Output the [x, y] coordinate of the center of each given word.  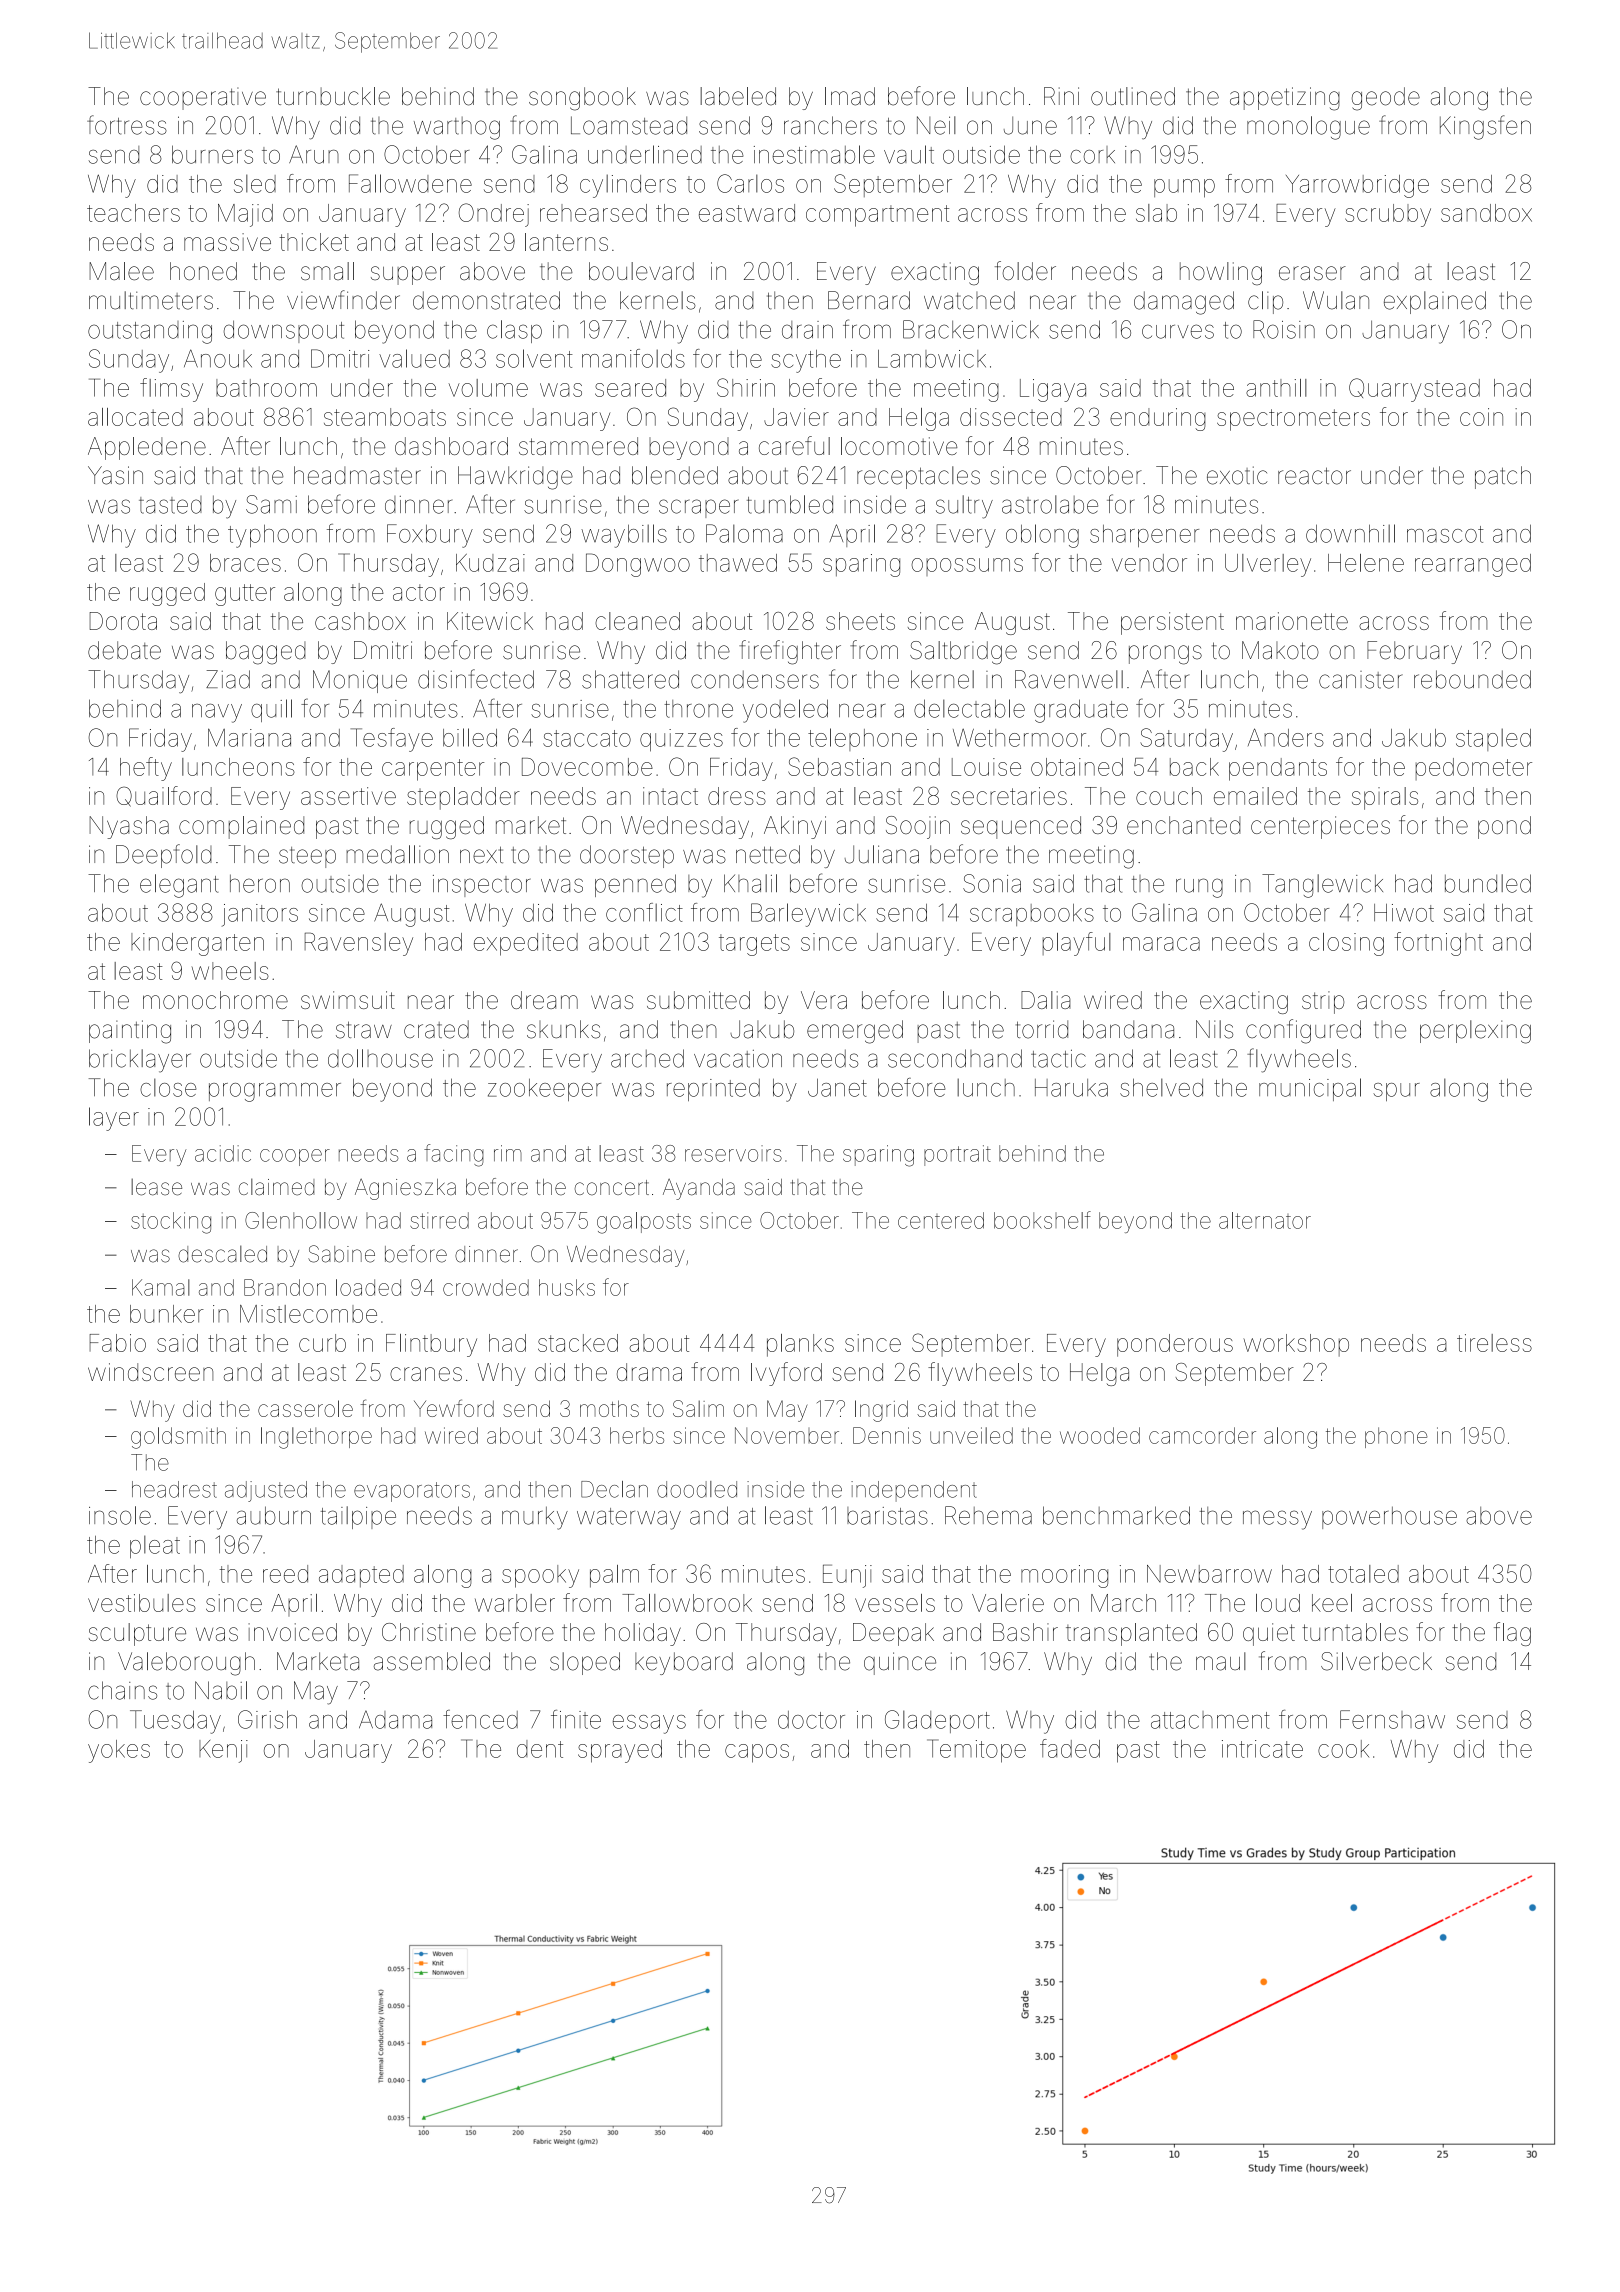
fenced [480, 1719]
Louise [986, 767]
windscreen [150, 1372]
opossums [967, 567]
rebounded [1472, 679]
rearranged [1473, 565]
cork [1092, 155]
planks [800, 1345]
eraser [1312, 273]
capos [757, 1753]
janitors [260, 915]
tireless [1494, 1343]
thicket [314, 242]
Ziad [228, 679]
